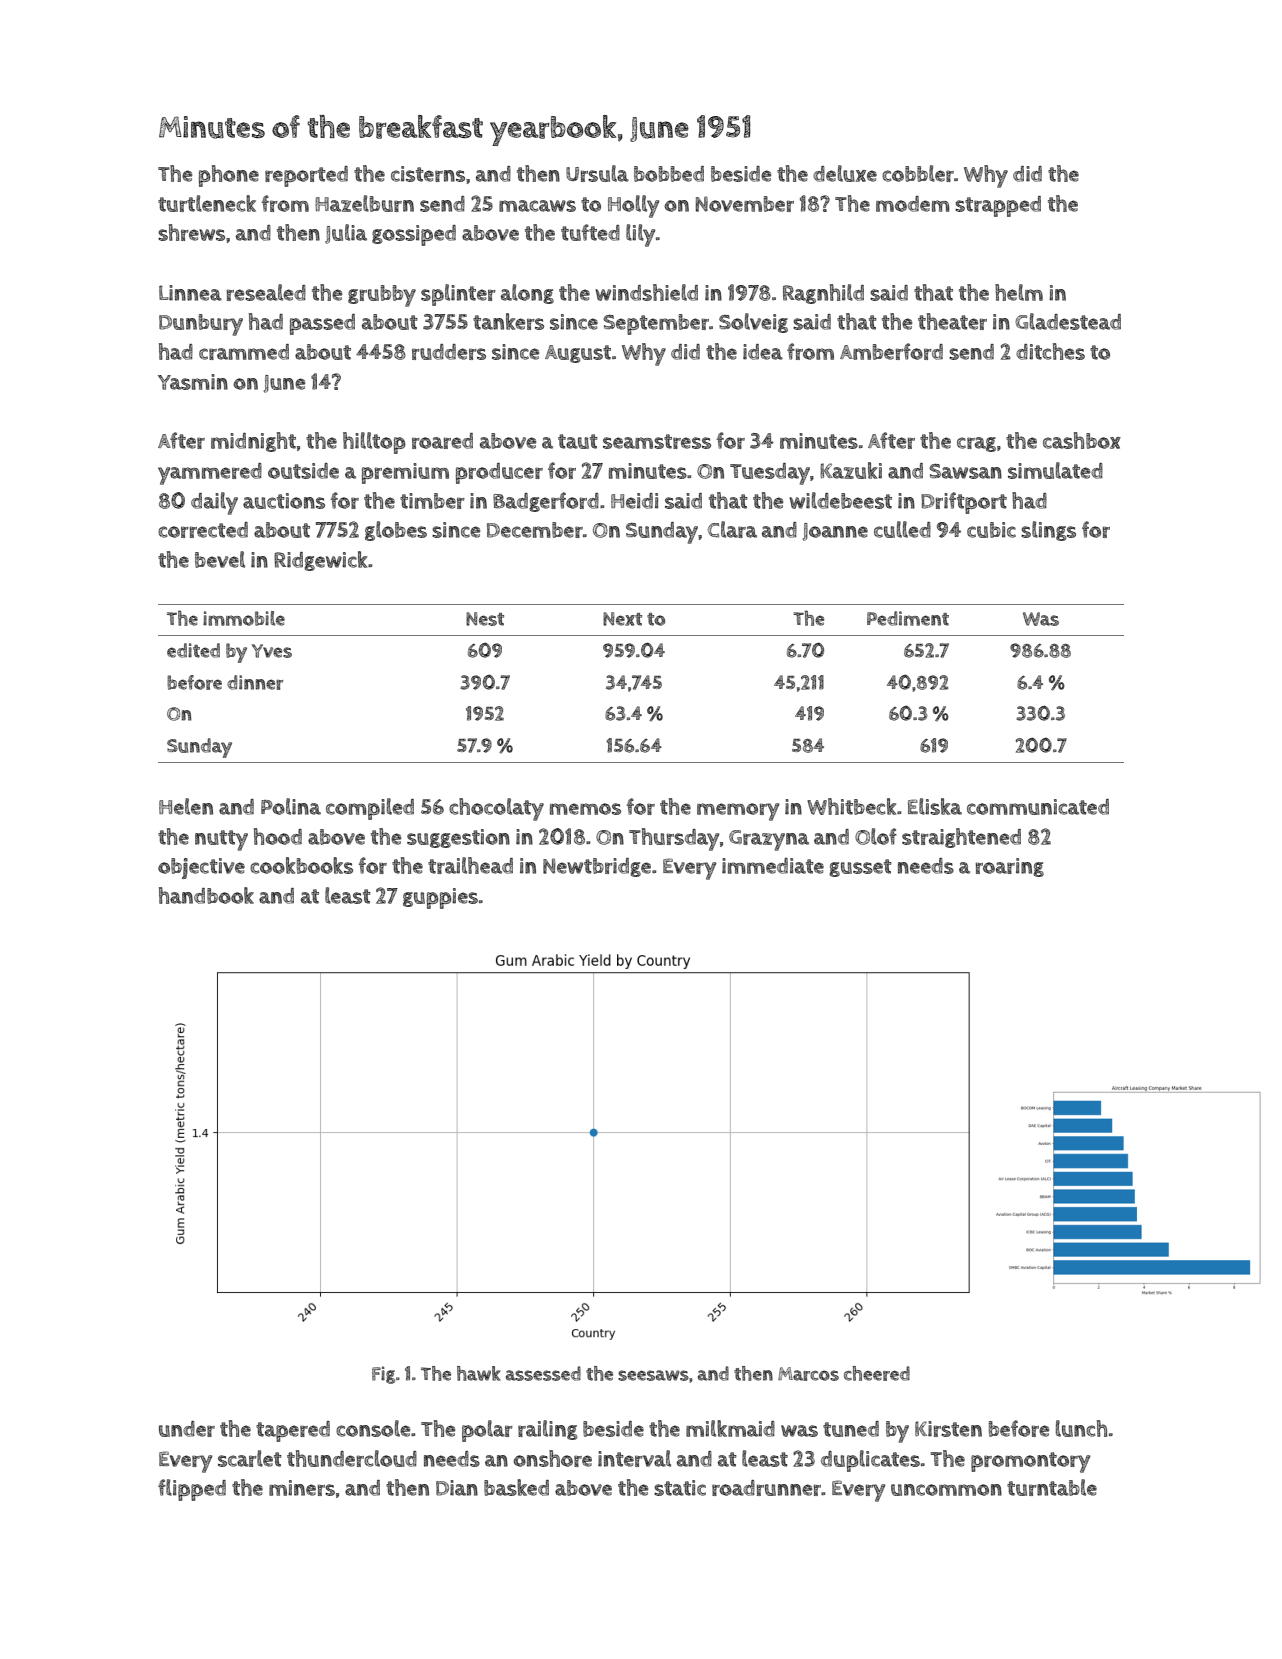 The height and width of the screenshot is (1659, 1282). Describe the element at coordinates (1048, 531) in the screenshot. I see `slings` at that location.
